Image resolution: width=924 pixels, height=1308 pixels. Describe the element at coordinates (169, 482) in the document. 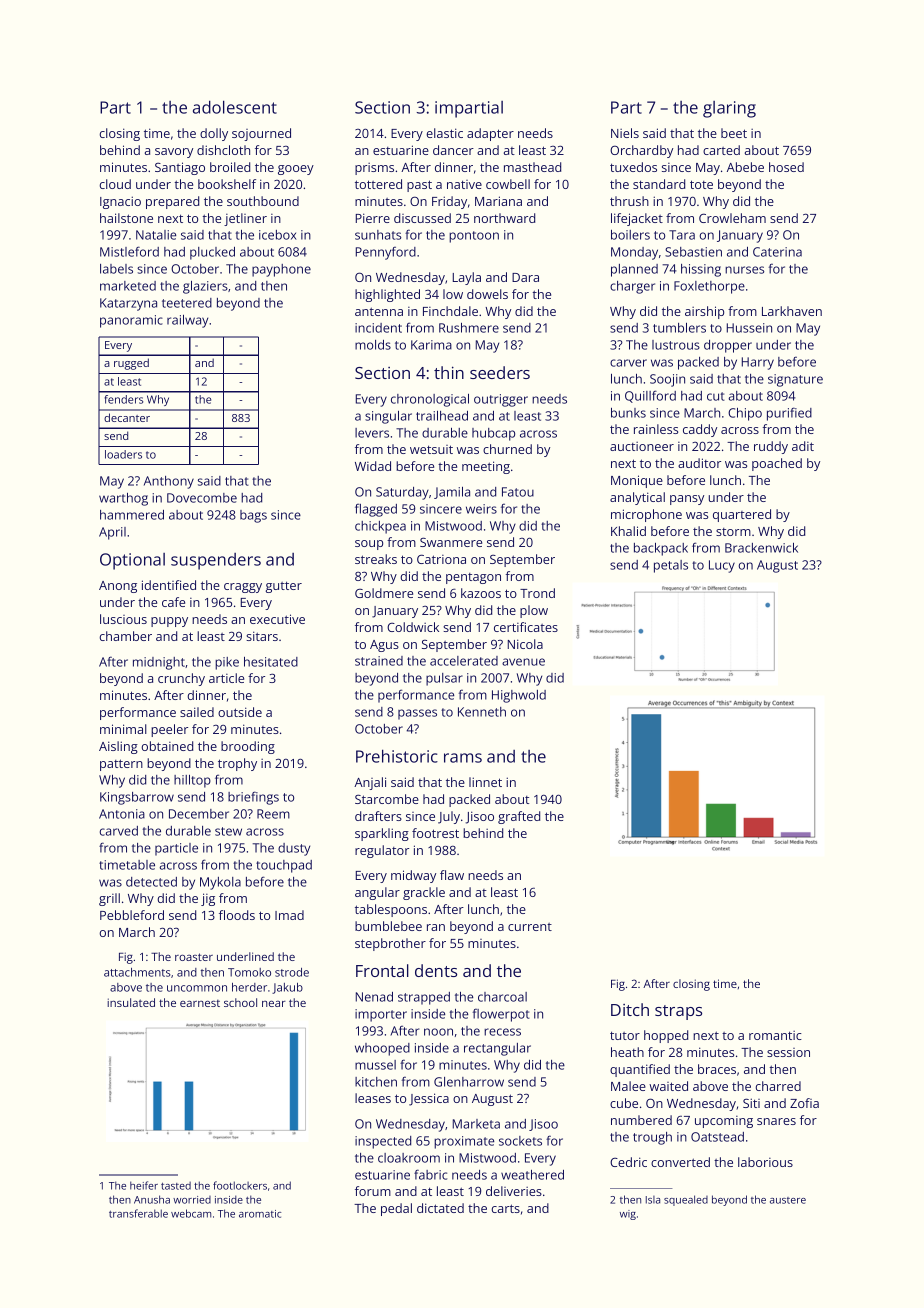

I see `Anthony` at that location.
